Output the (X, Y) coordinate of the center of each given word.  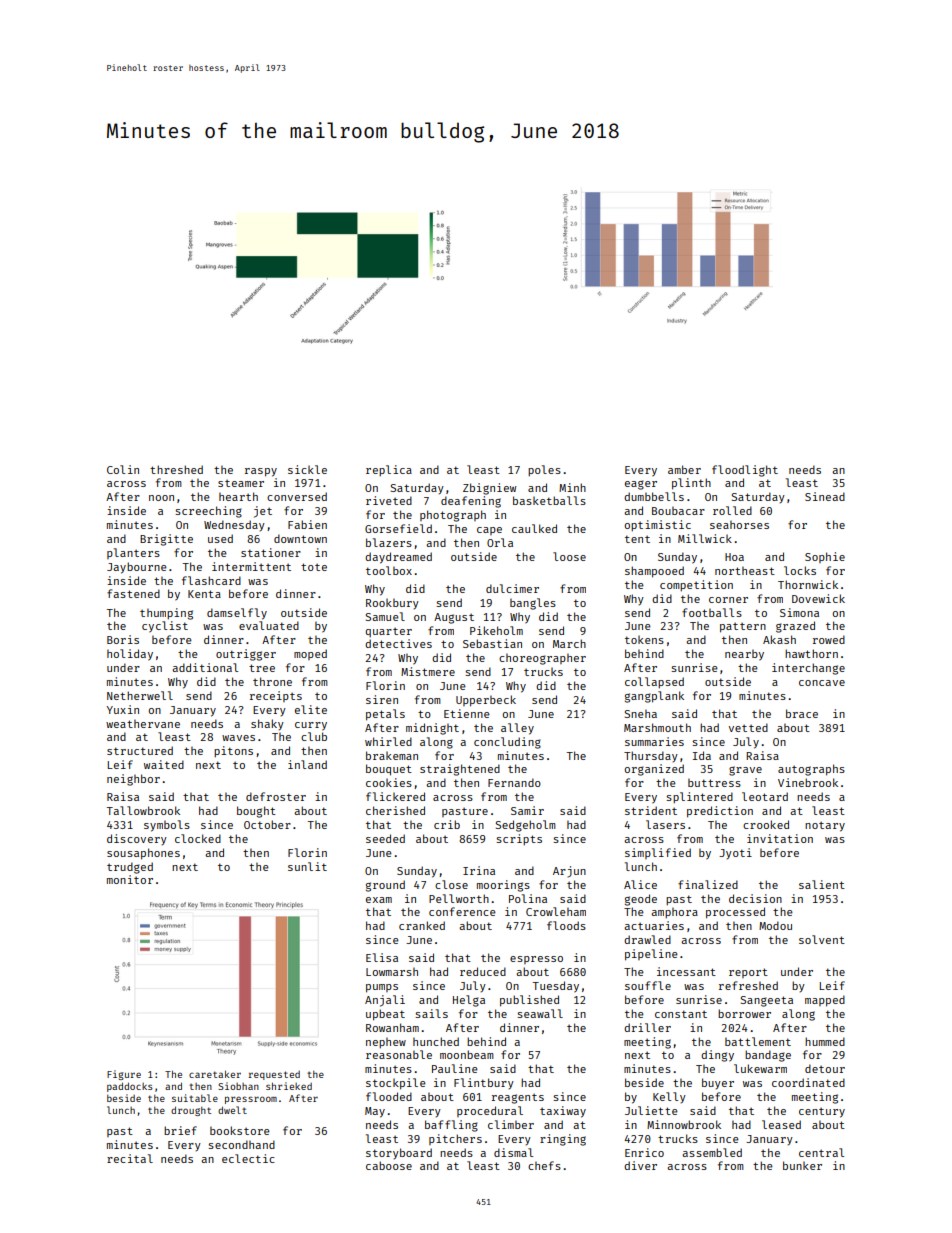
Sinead (825, 496)
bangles (533, 604)
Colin (123, 469)
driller (647, 1027)
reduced (483, 971)
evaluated (269, 625)
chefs (544, 1165)
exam (379, 900)
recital (130, 1158)
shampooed (654, 572)
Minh (572, 487)
